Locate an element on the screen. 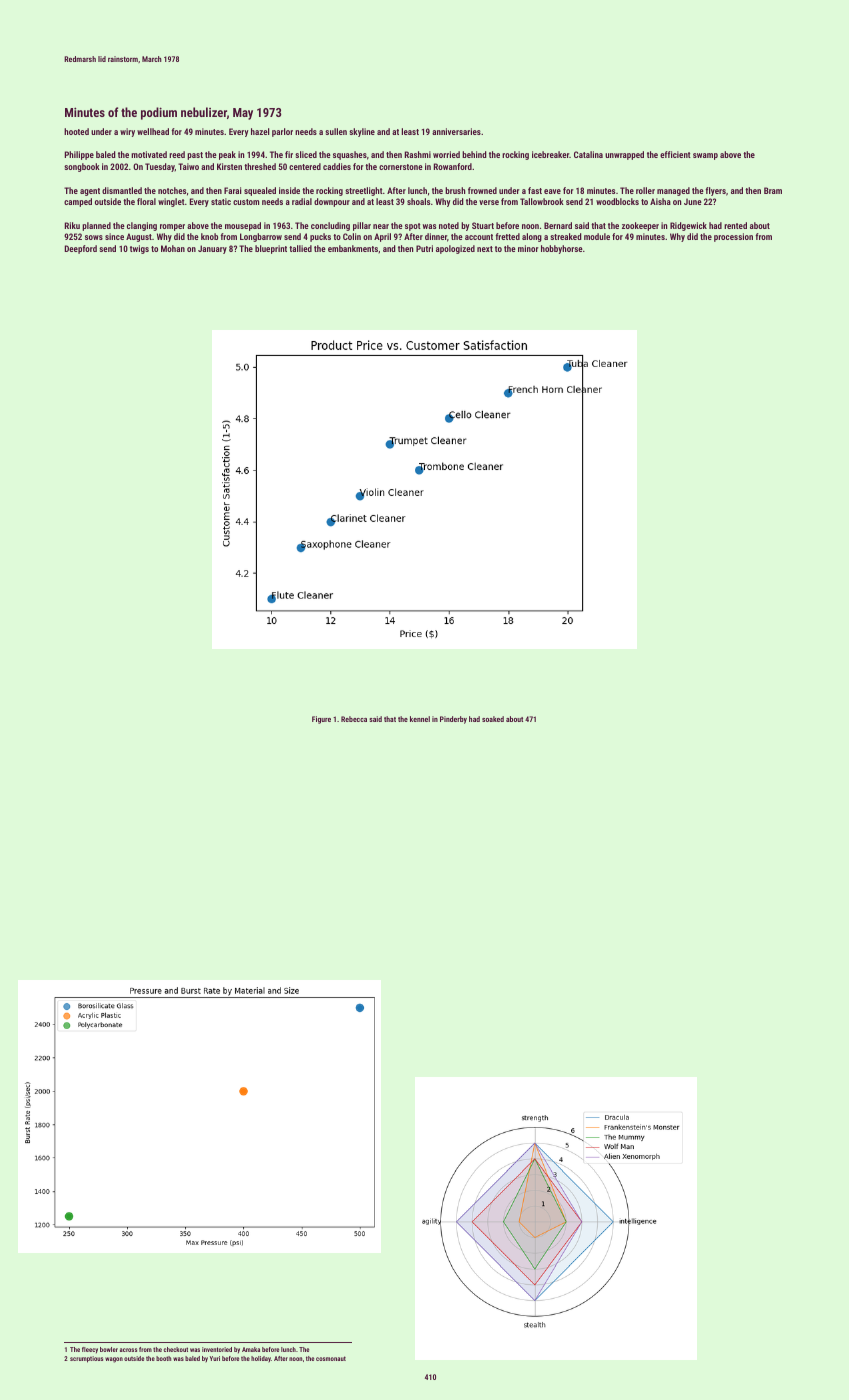 This screenshot has width=849, height=1400. Rebecca is located at coordinates (354, 719).
